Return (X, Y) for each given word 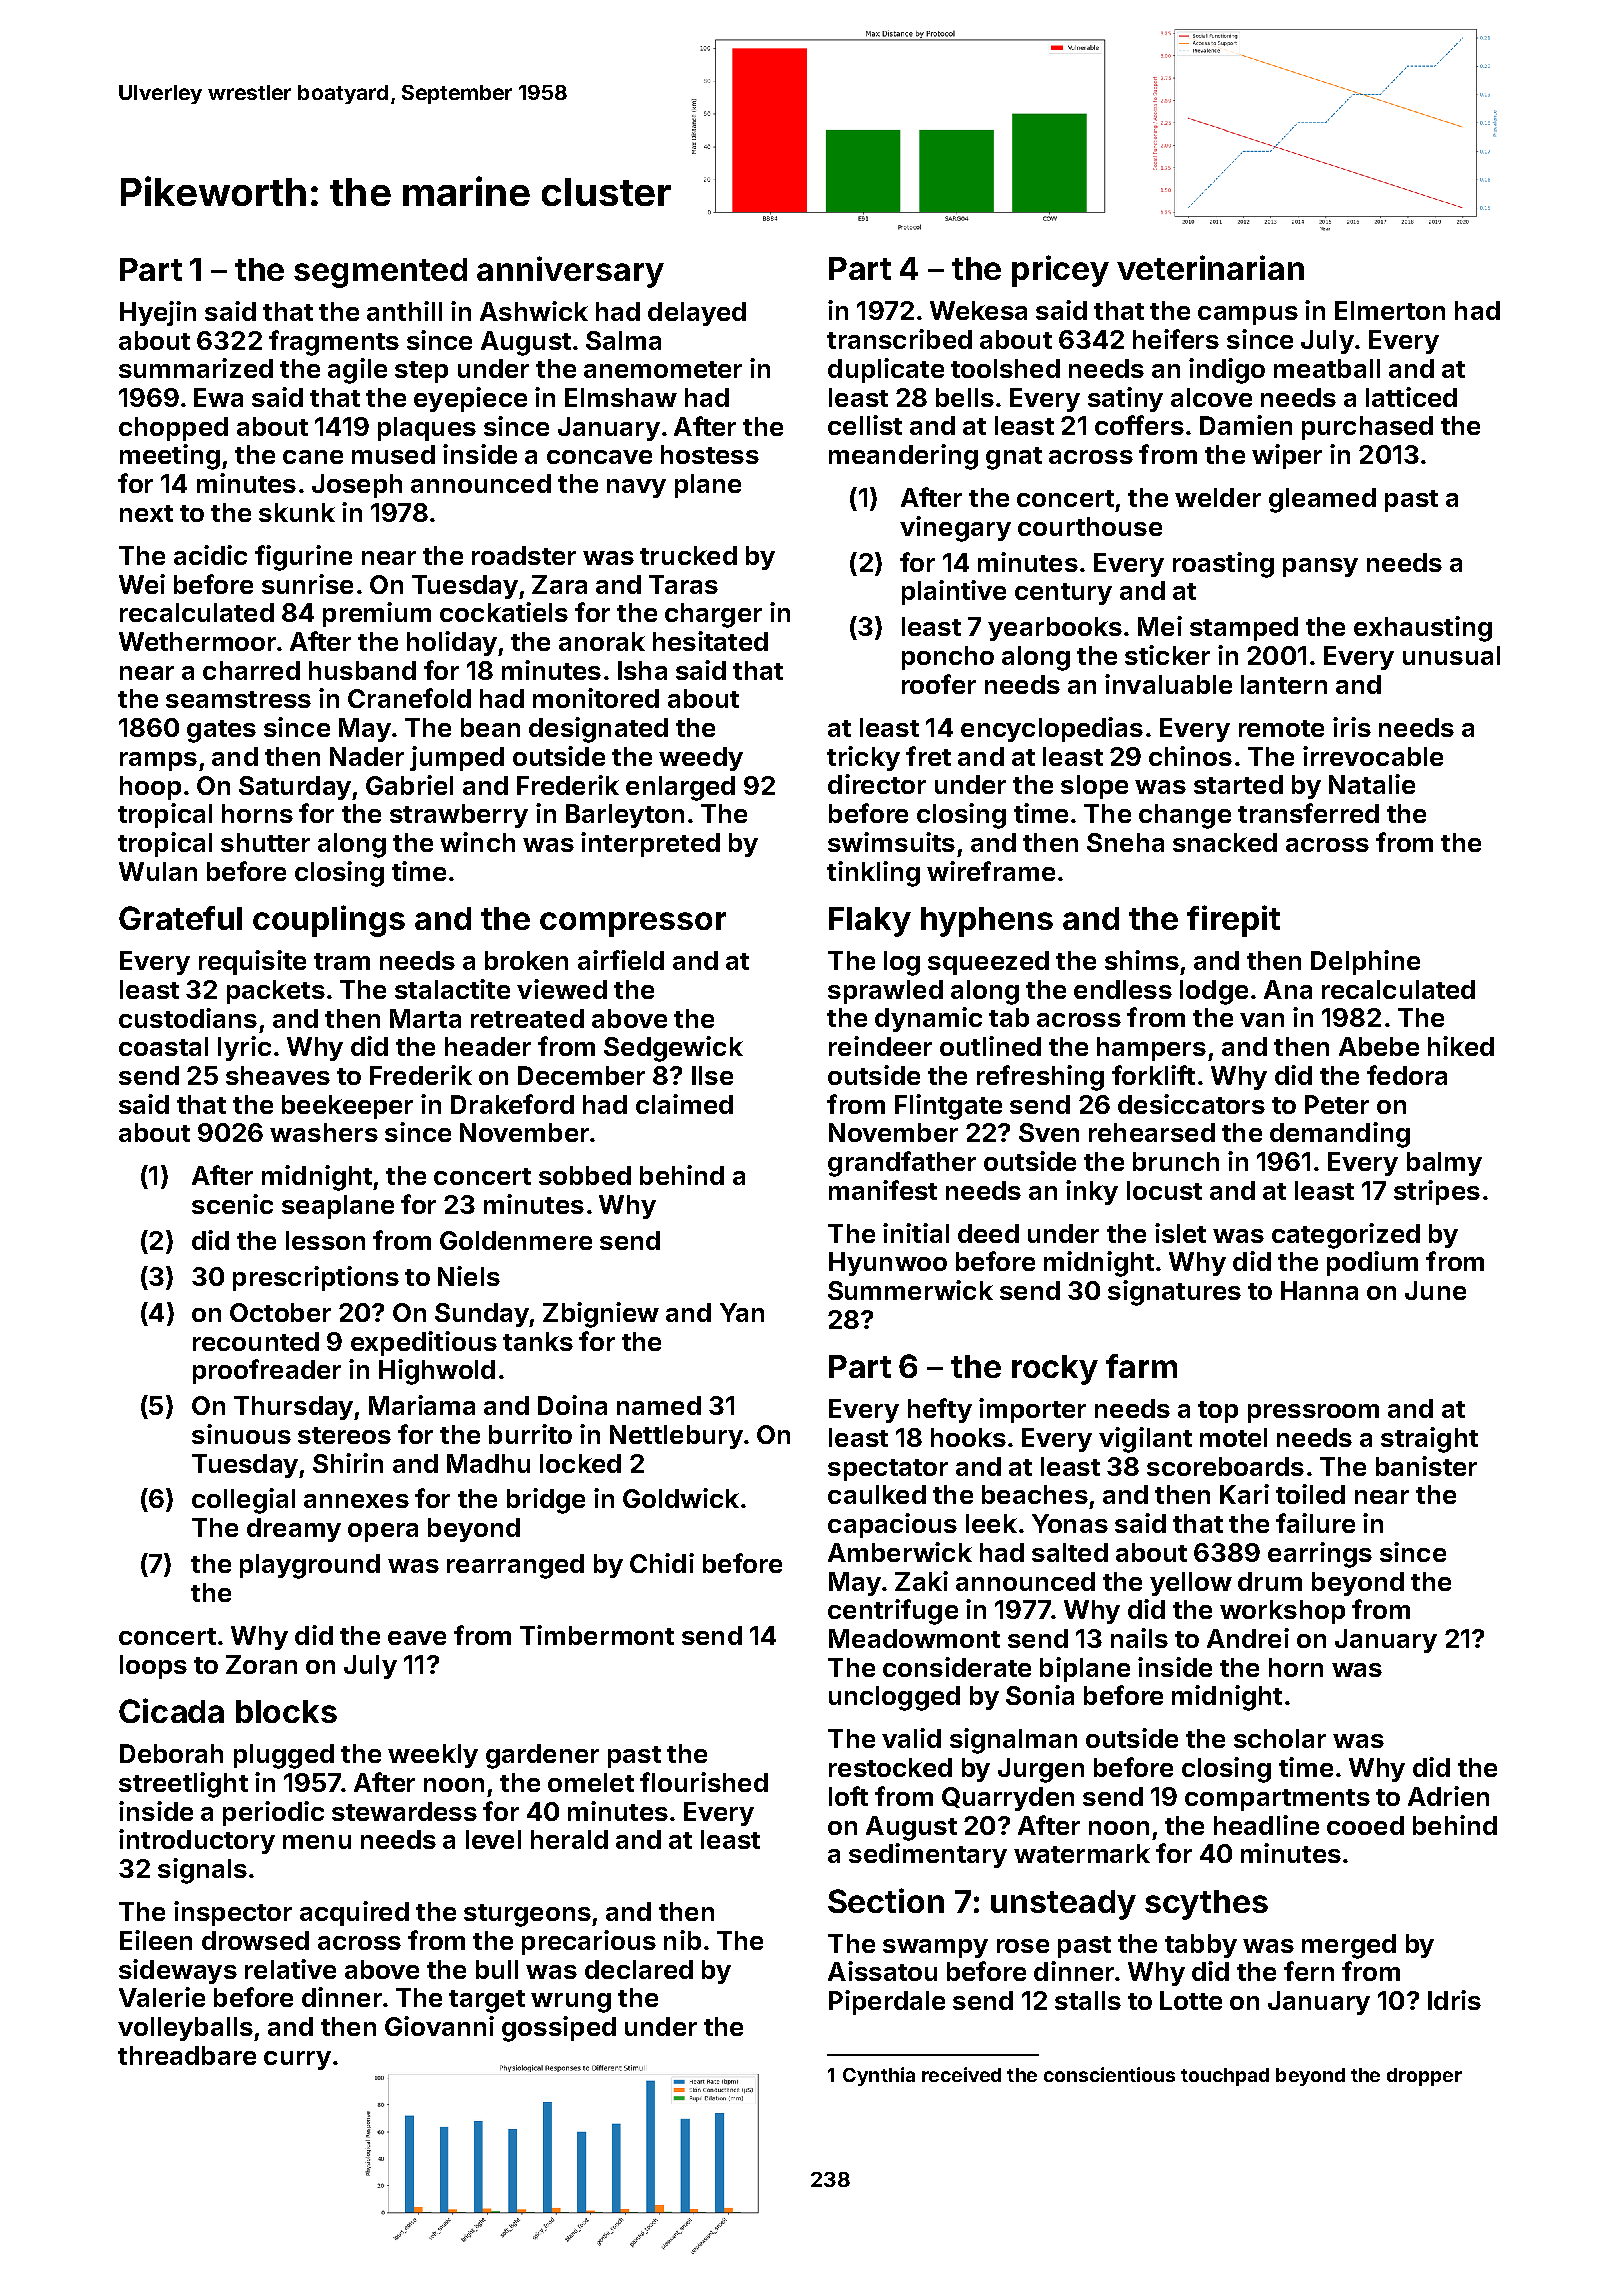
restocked (890, 1767)
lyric (244, 1048)
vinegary (955, 529)
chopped (173, 429)
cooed (1365, 1825)
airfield (621, 960)
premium (377, 614)
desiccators (1191, 1104)
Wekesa (978, 310)
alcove (1211, 397)
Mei (1160, 626)
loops (153, 1667)
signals (202, 1871)
